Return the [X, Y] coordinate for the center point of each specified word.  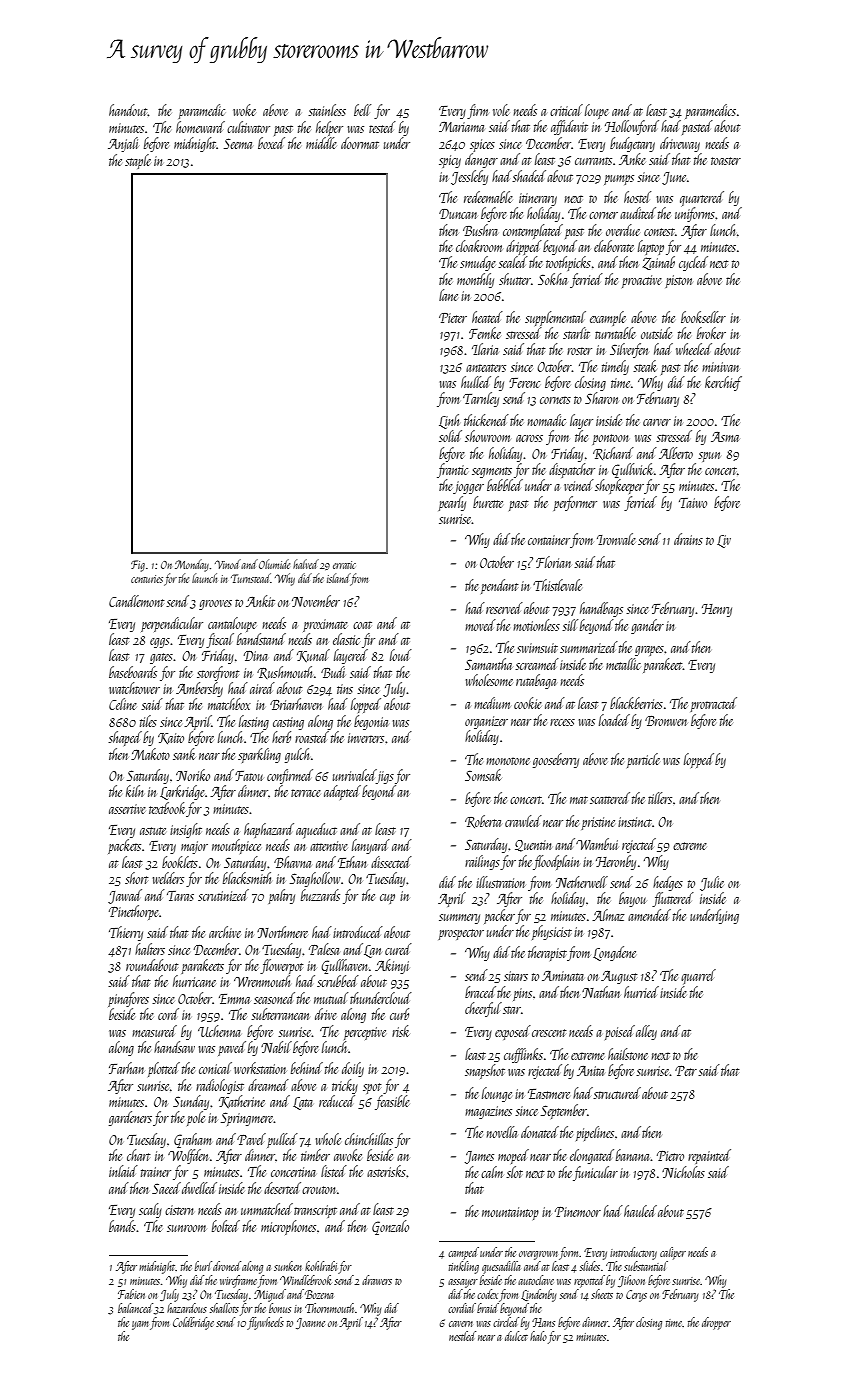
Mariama [461, 127]
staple [138, 161]
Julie [712, 883]
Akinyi [392, 966]
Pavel [251, 1139]
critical [566, 110]
